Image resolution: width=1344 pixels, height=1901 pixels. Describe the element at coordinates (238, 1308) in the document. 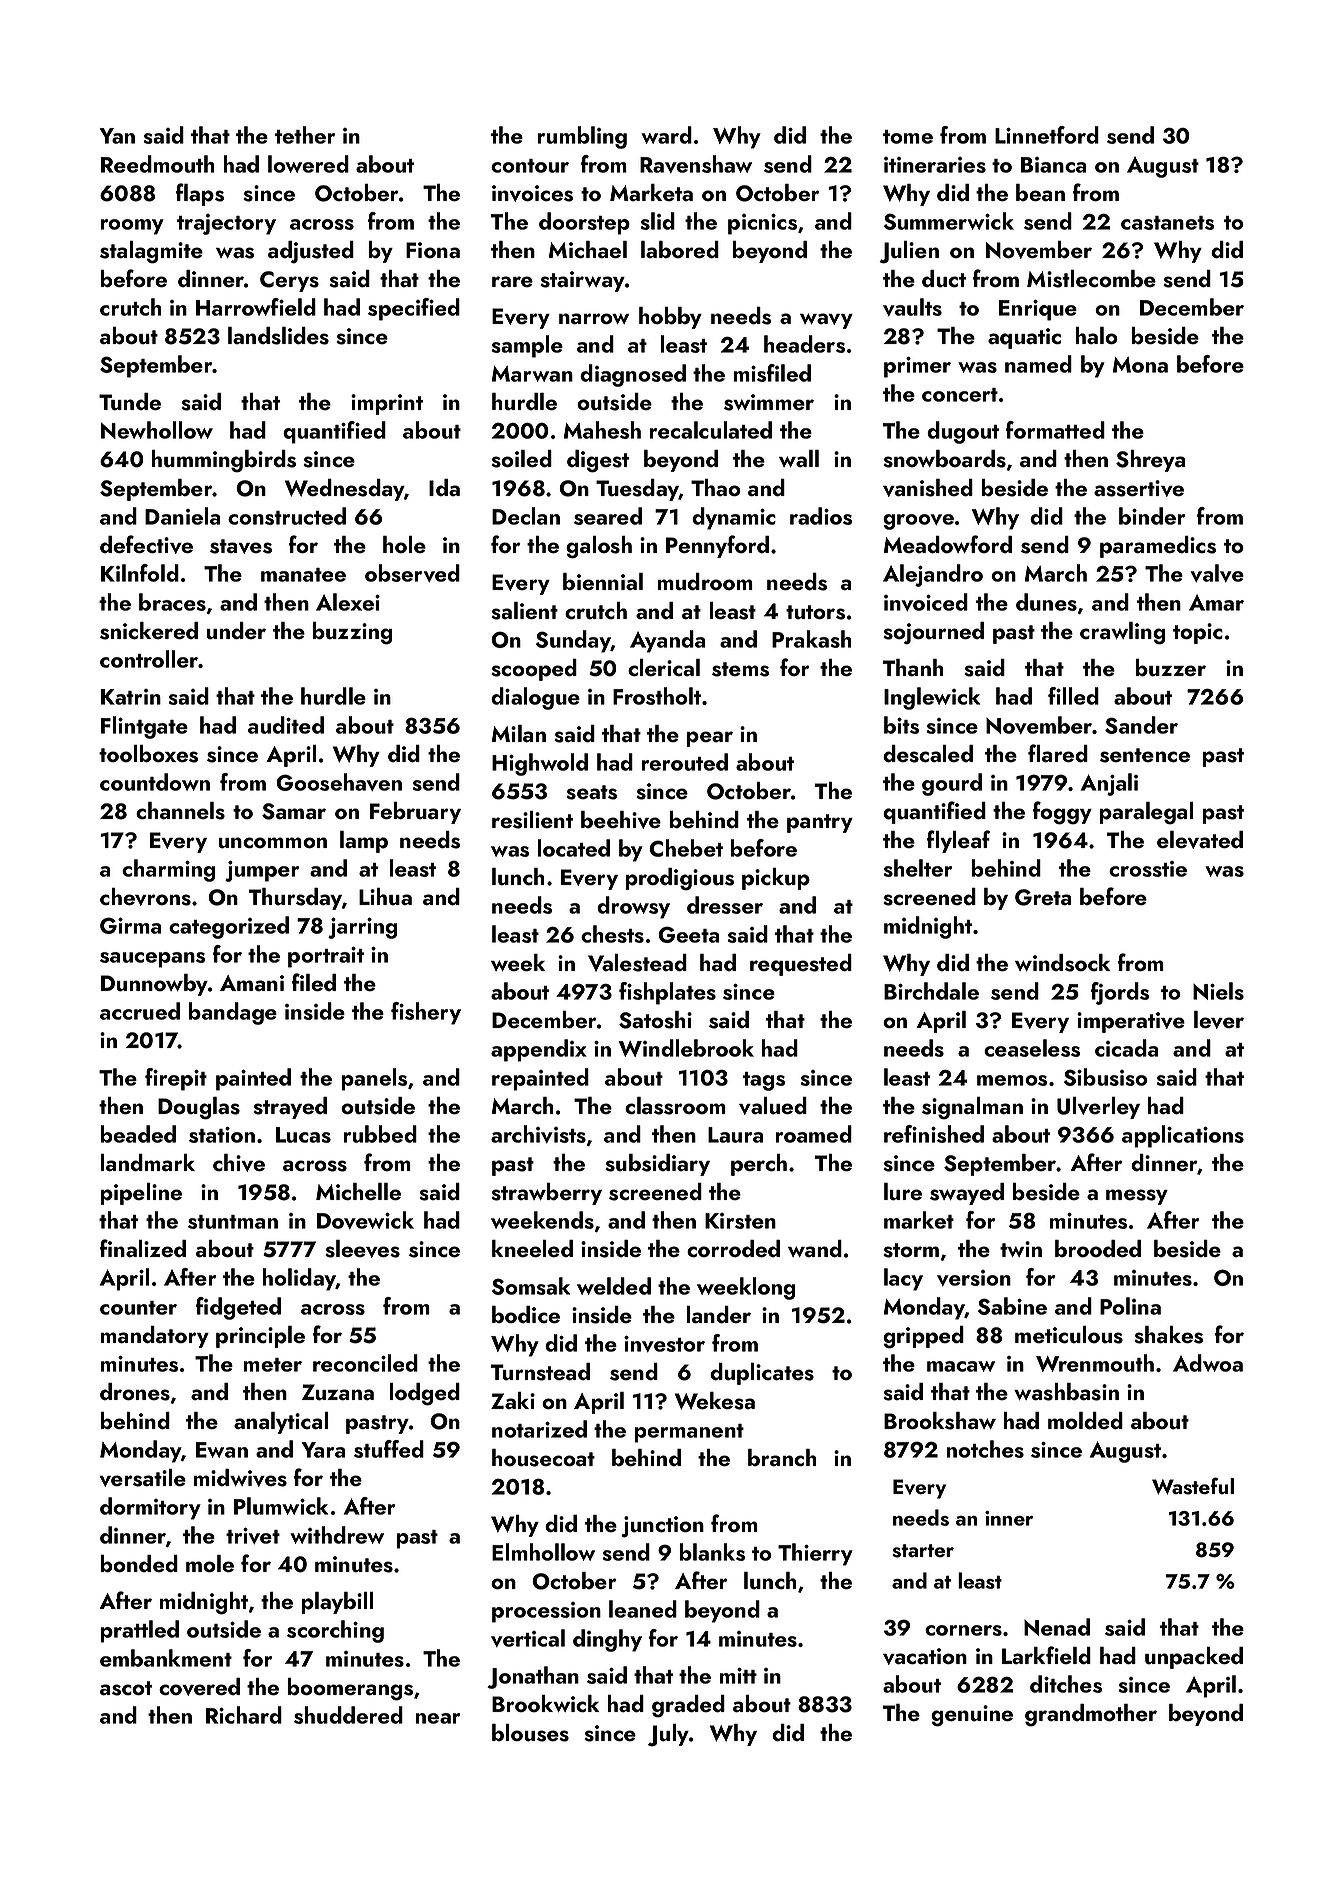

I see `fidgeted` at that location.
